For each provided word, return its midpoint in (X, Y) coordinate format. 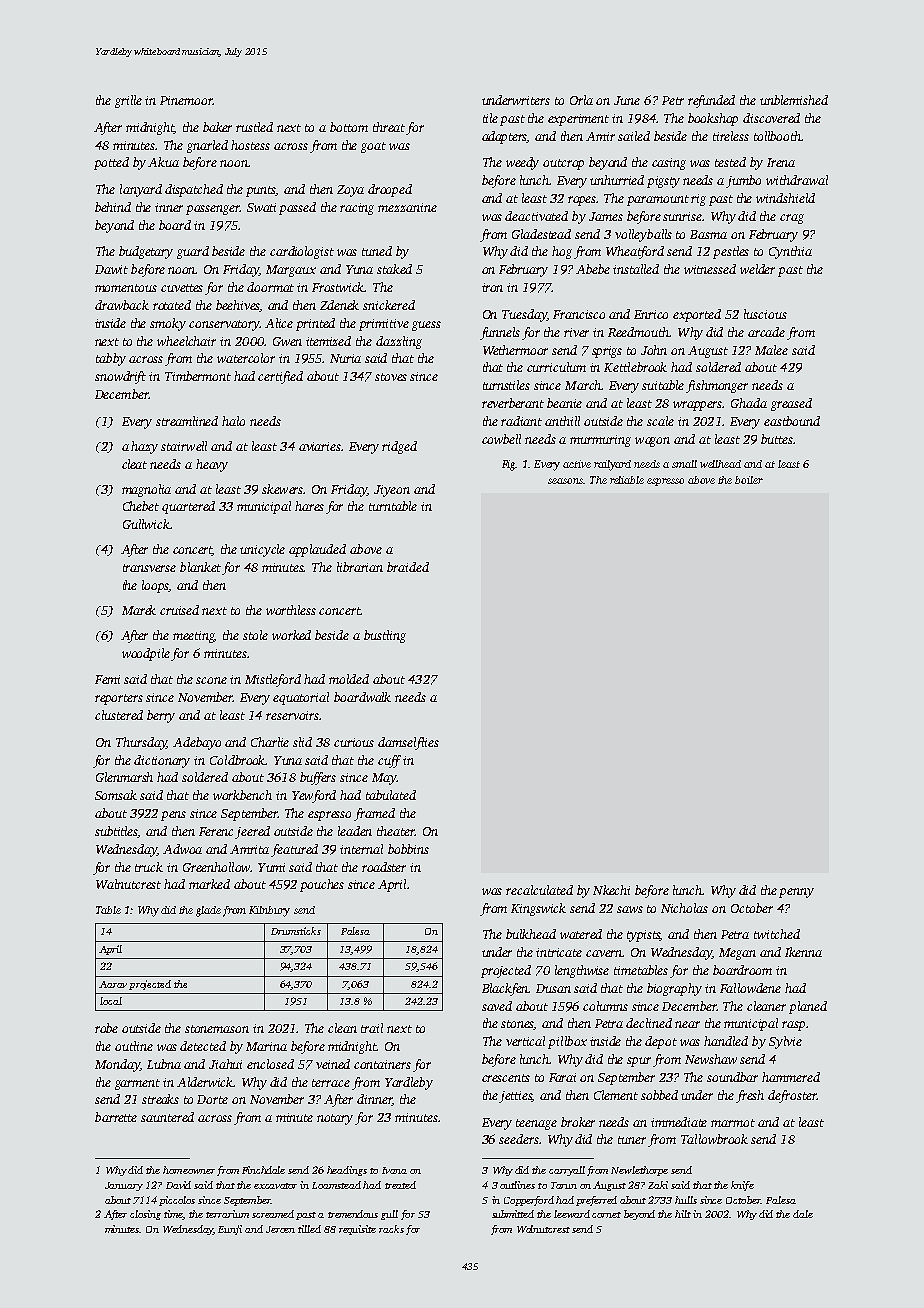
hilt (683, 1214)
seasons (565, 481)
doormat (270, 287)
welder (757, 269)
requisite (357, 1230)
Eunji (230, 1230)
